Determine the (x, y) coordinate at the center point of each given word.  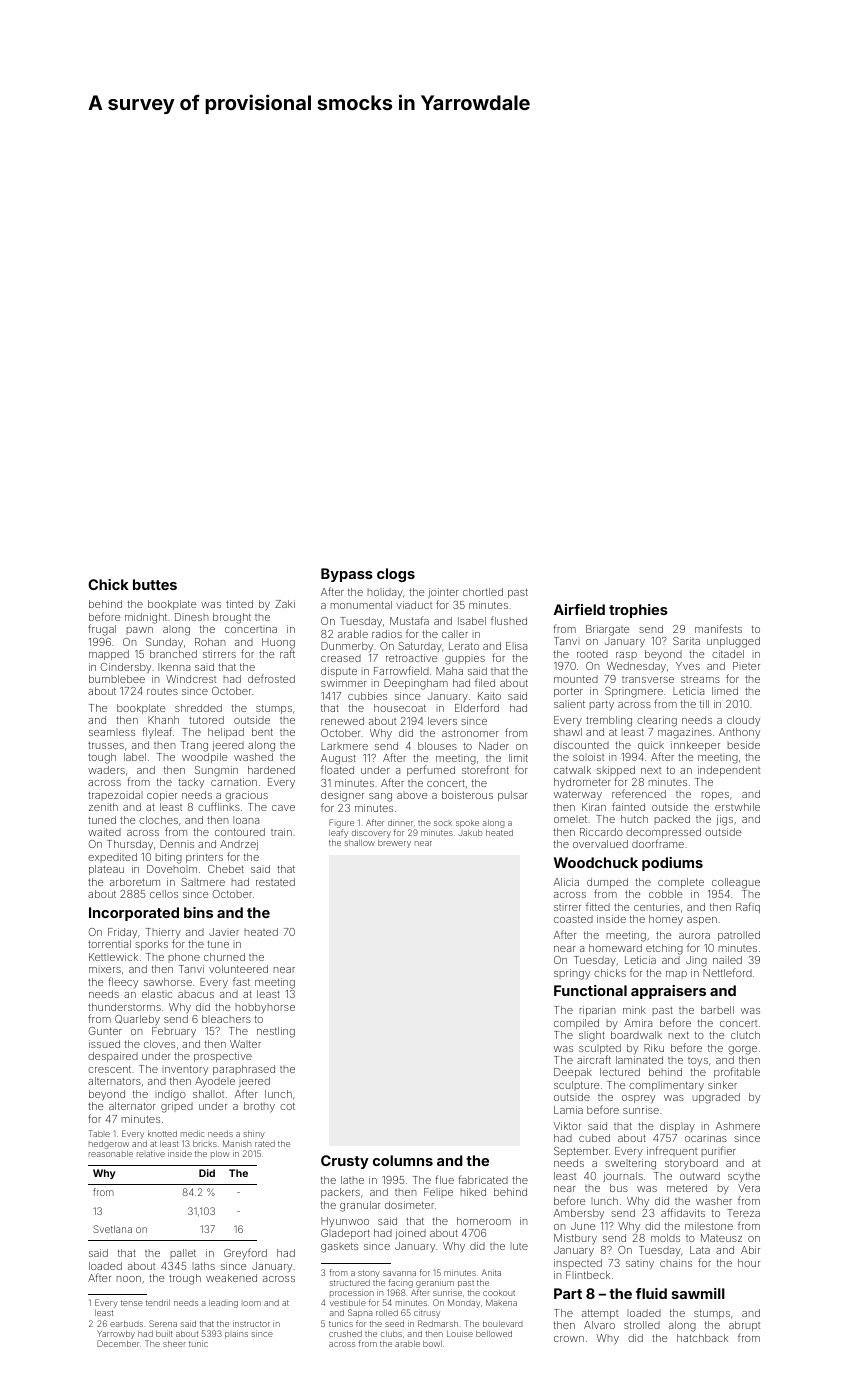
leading (223, 1304)
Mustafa (409, 620)
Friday (122, 933)
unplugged (733, 642)
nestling (276, 1032)
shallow (360, 843)
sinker (722, 1085)
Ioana (246, 820)
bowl (432, 1344)
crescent (109, 1069)
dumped (607, 883)
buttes (155, 584)
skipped (616, 771)
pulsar (513, 796)
